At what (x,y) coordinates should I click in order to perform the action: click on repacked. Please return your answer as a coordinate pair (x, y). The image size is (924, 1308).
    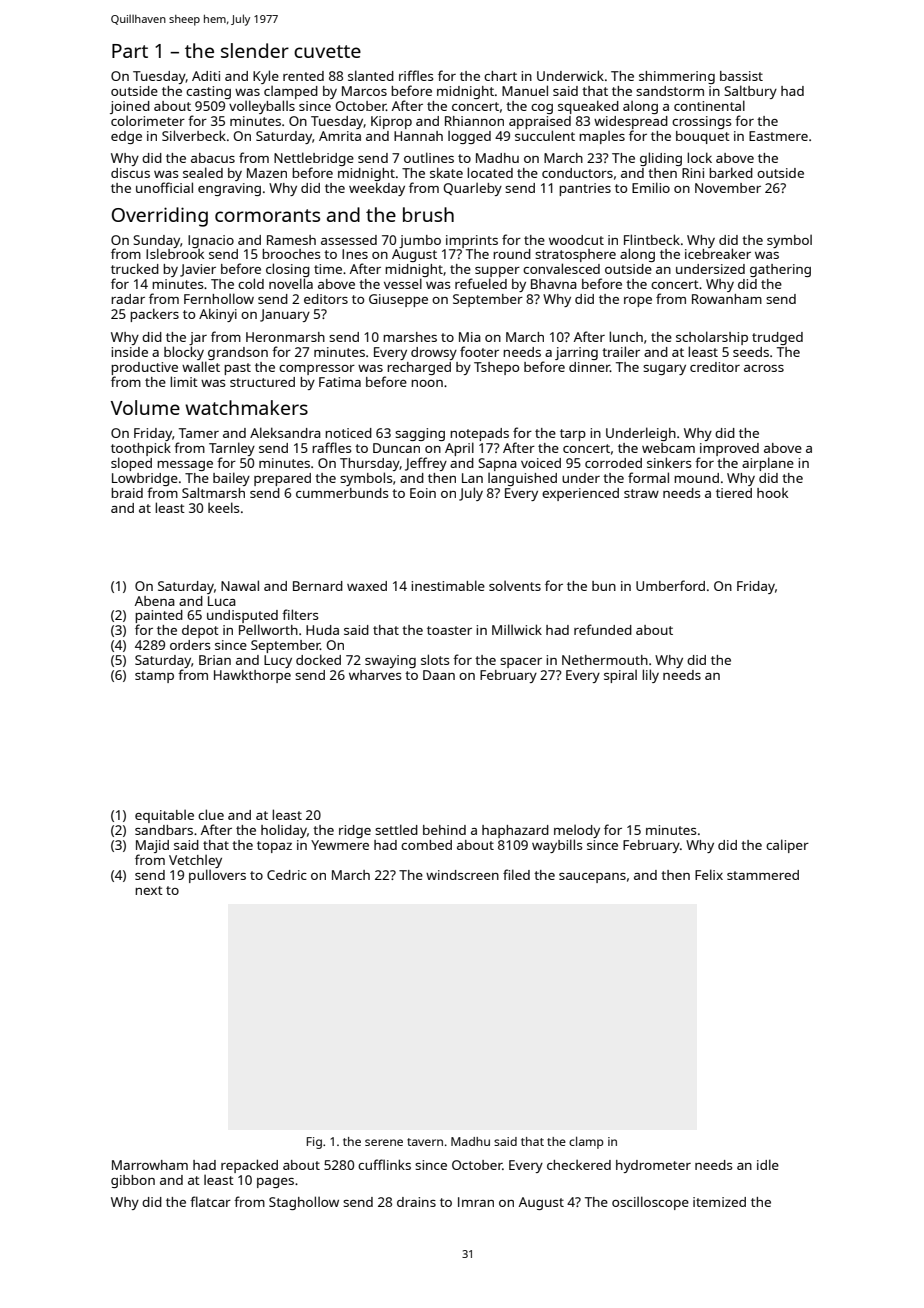
    Looking at the image, I should click on (249, 1166).
